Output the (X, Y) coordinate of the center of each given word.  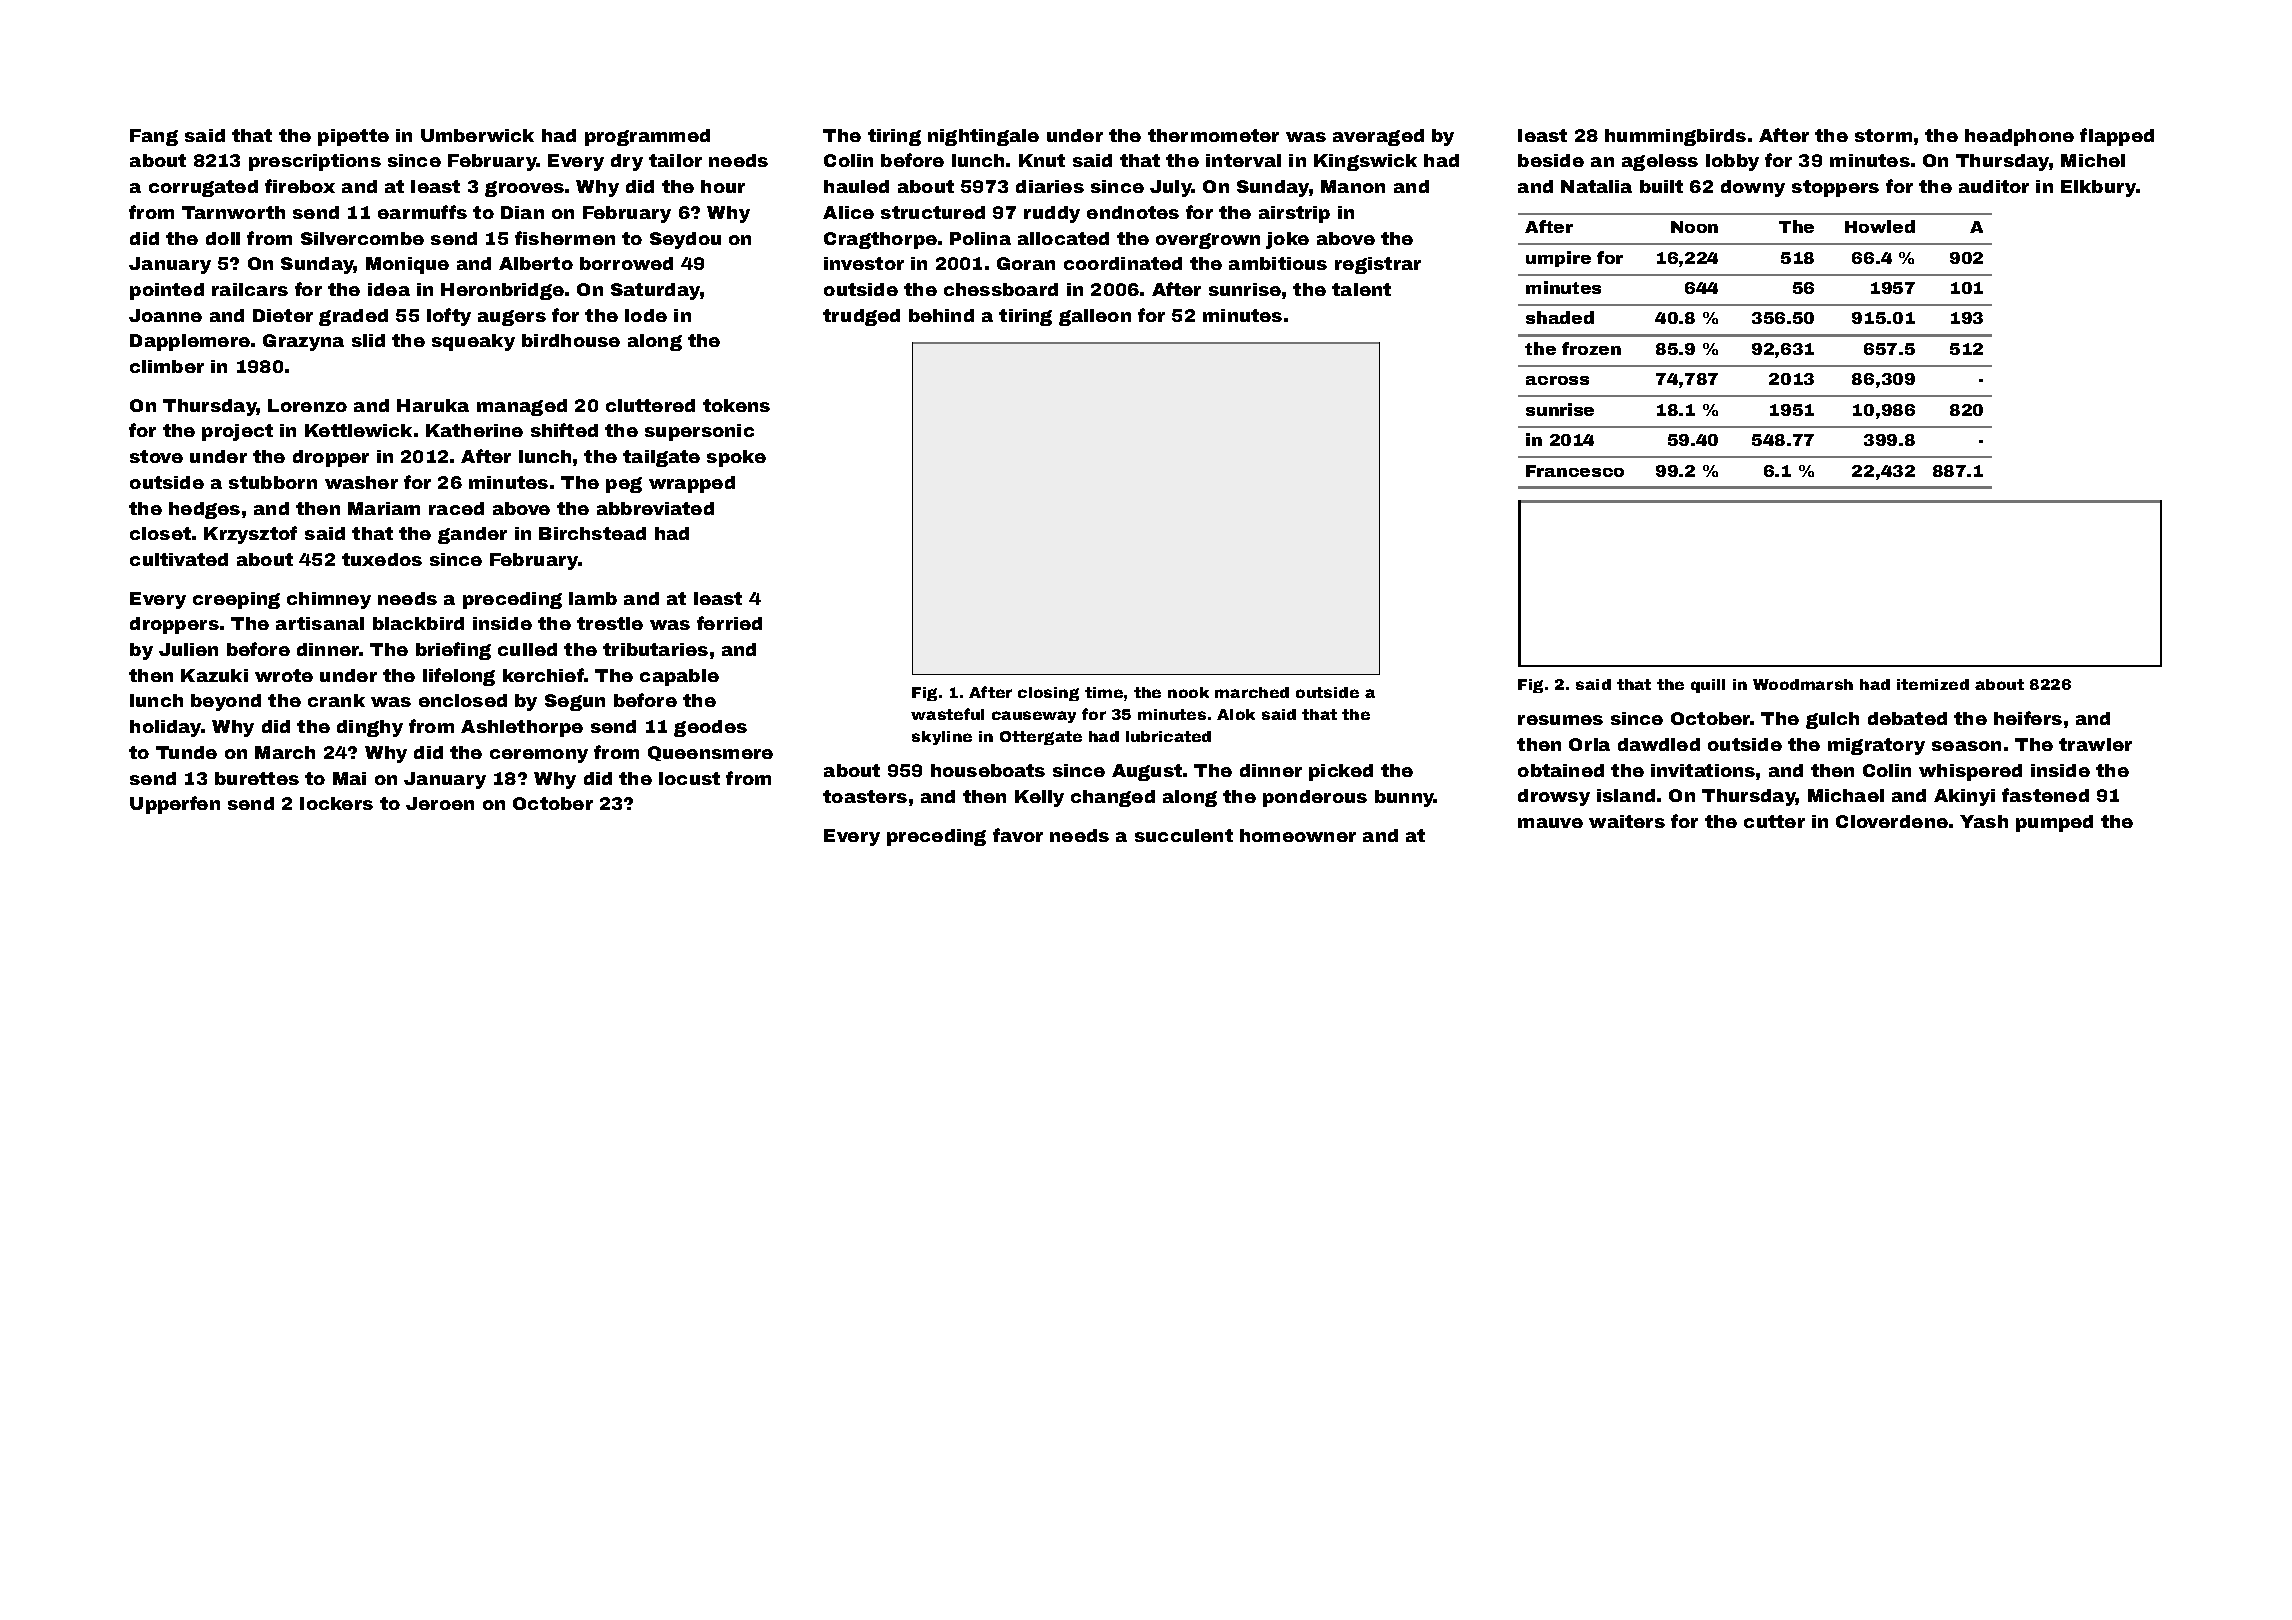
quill (1708, 686)
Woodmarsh (1803, 684)
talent (1361, 289)
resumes (1560, 720)
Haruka (433, 405)
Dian (522, 212)
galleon (1095, 317)
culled (527, 649)
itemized (1933, 684)
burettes (257, 778)
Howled (1880, 226)
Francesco (1575, 471)
